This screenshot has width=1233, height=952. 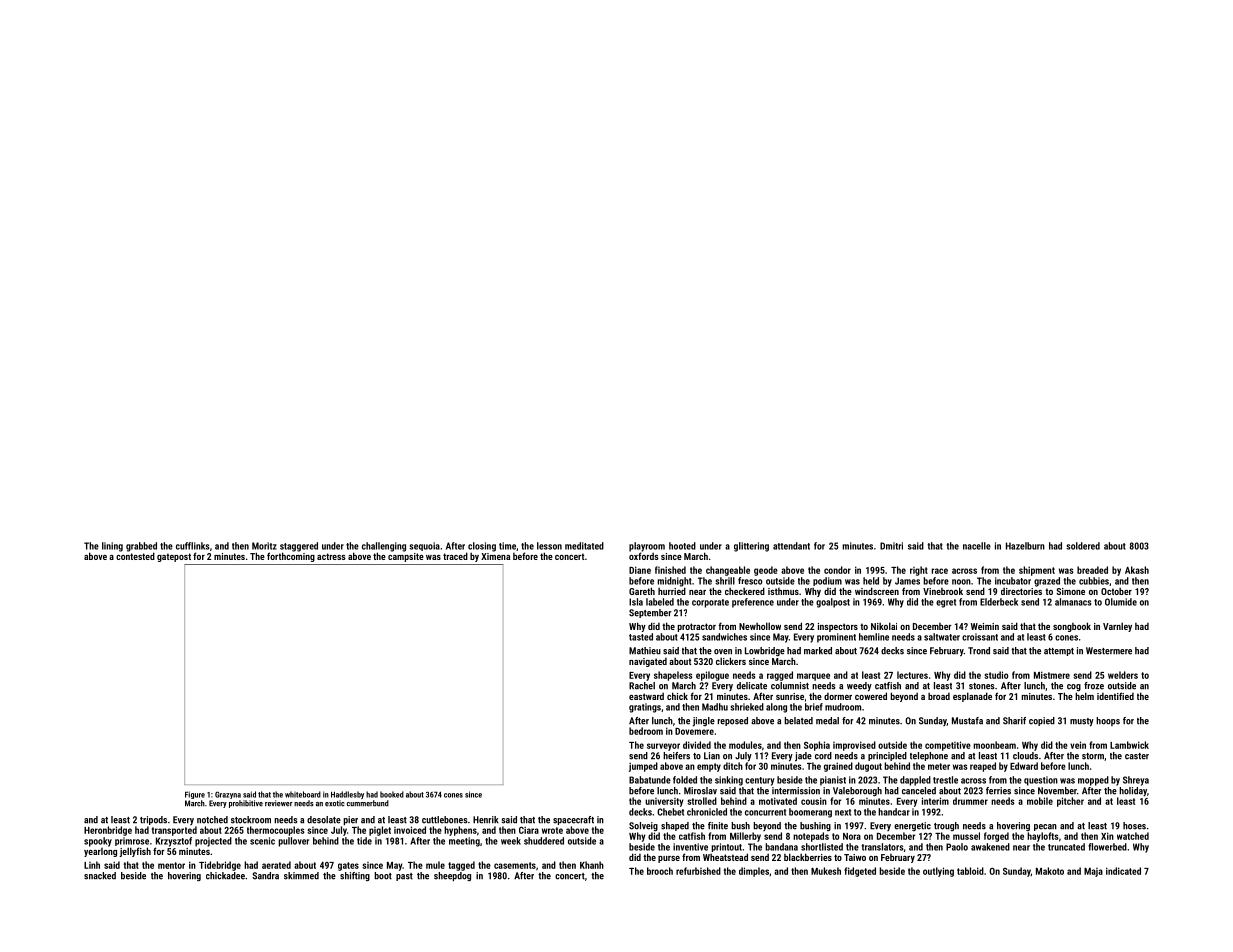 What do you see at coordinates (980, 637) in the screenshot?
I see `croissant` at bounding box center [980, 637].
